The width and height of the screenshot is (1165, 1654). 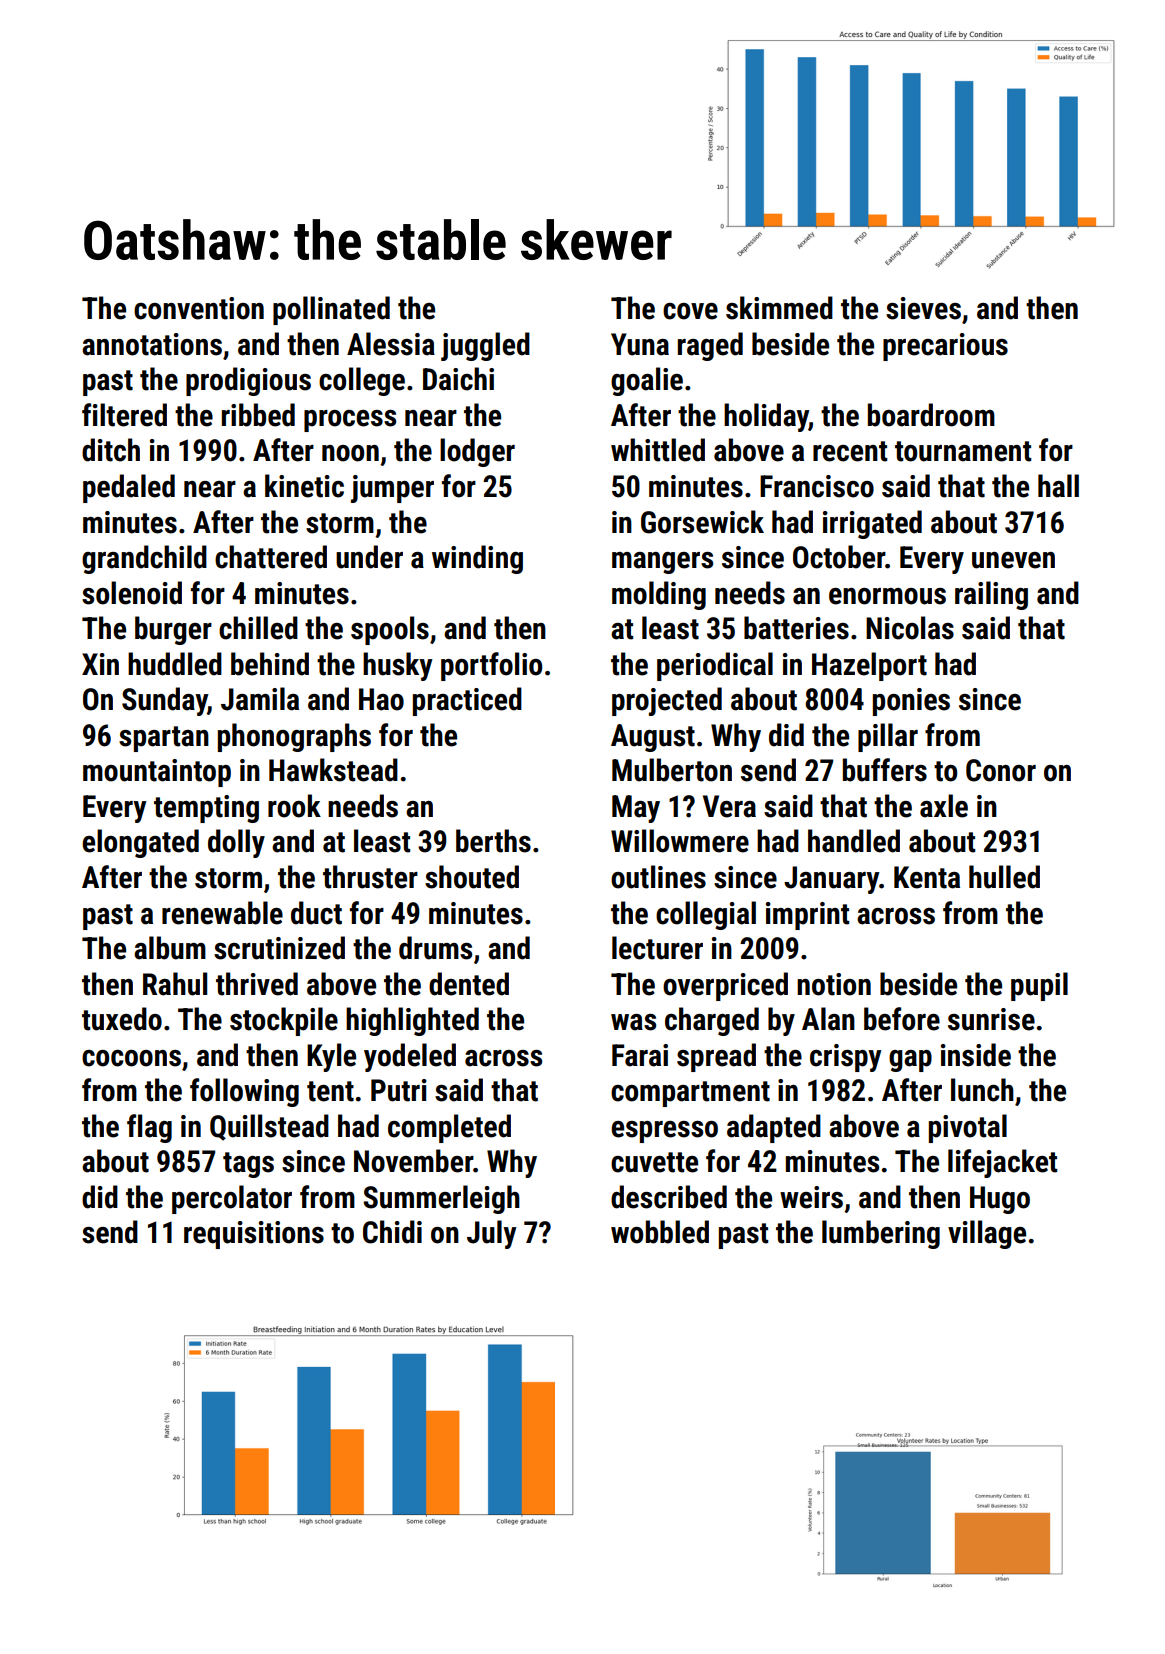 What do you see at coordinates (269, 1127) in the screenshot?
I see `Quillstead` at bounding box center [269, 1127].
